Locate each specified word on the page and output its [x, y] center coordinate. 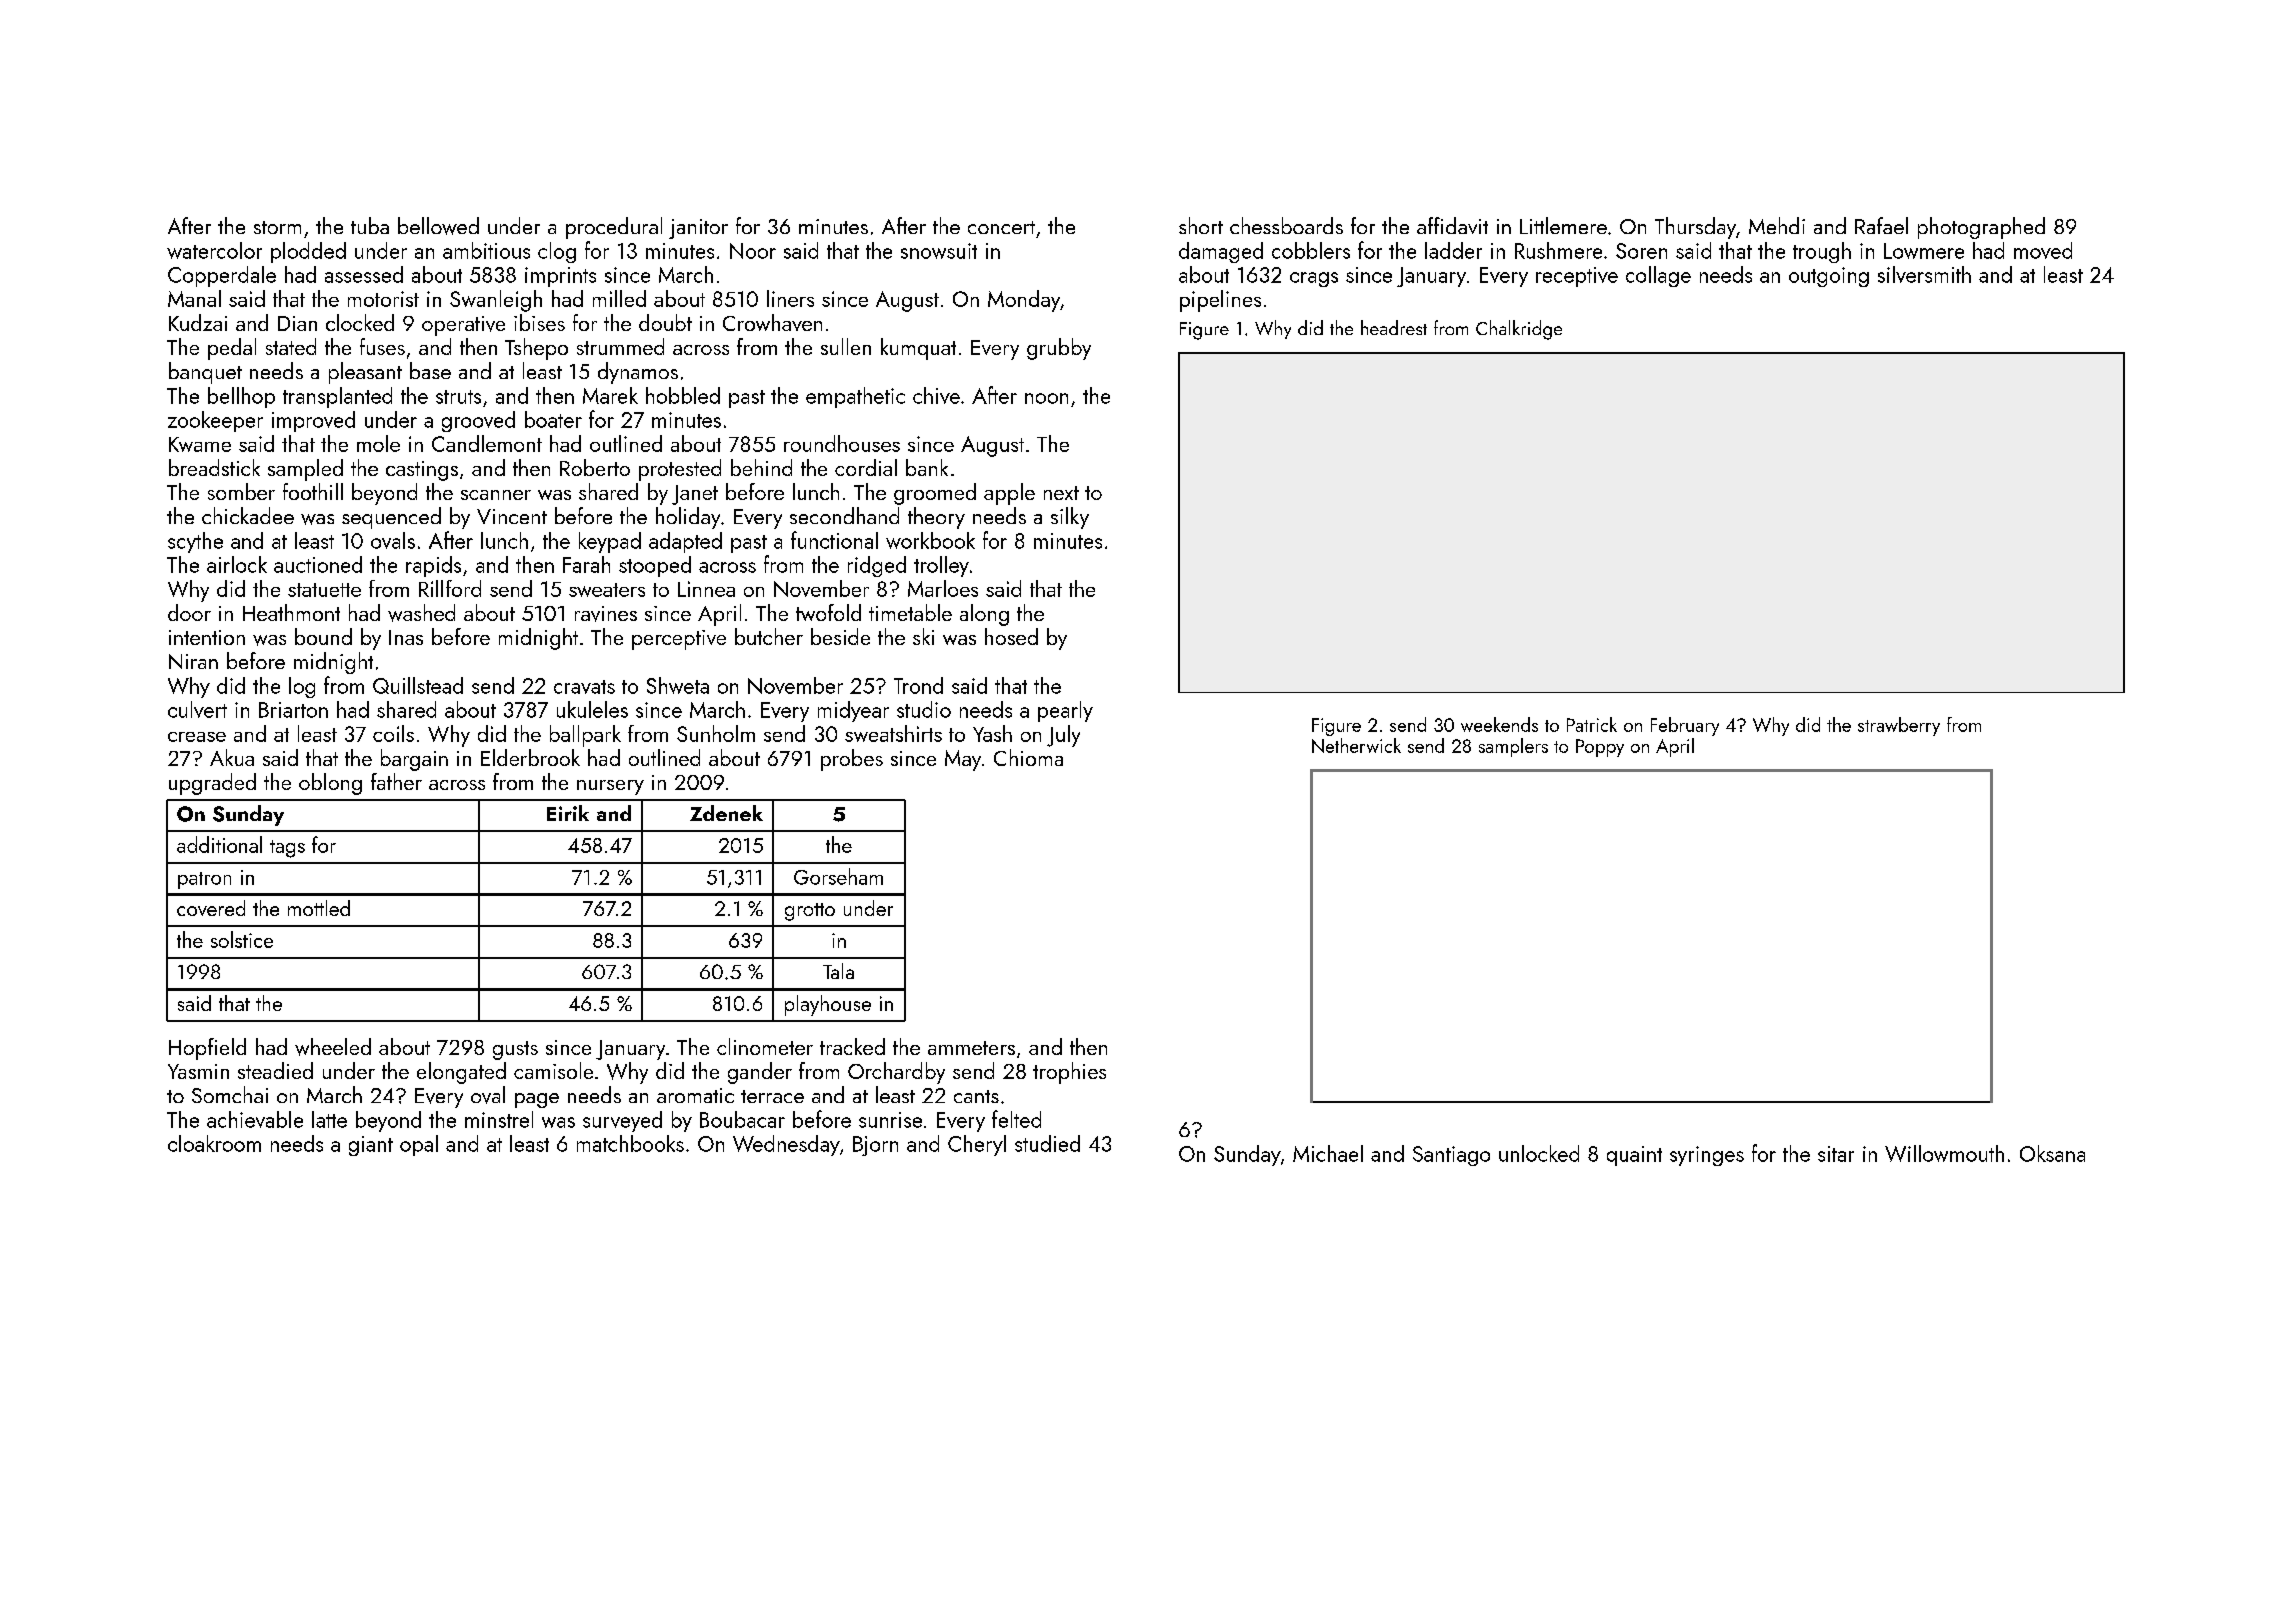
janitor [698, 229]
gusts [515, 1050]
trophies [1069, 1073]
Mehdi [1777, 225]
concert [1001, 227]
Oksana [2052, 1153]
